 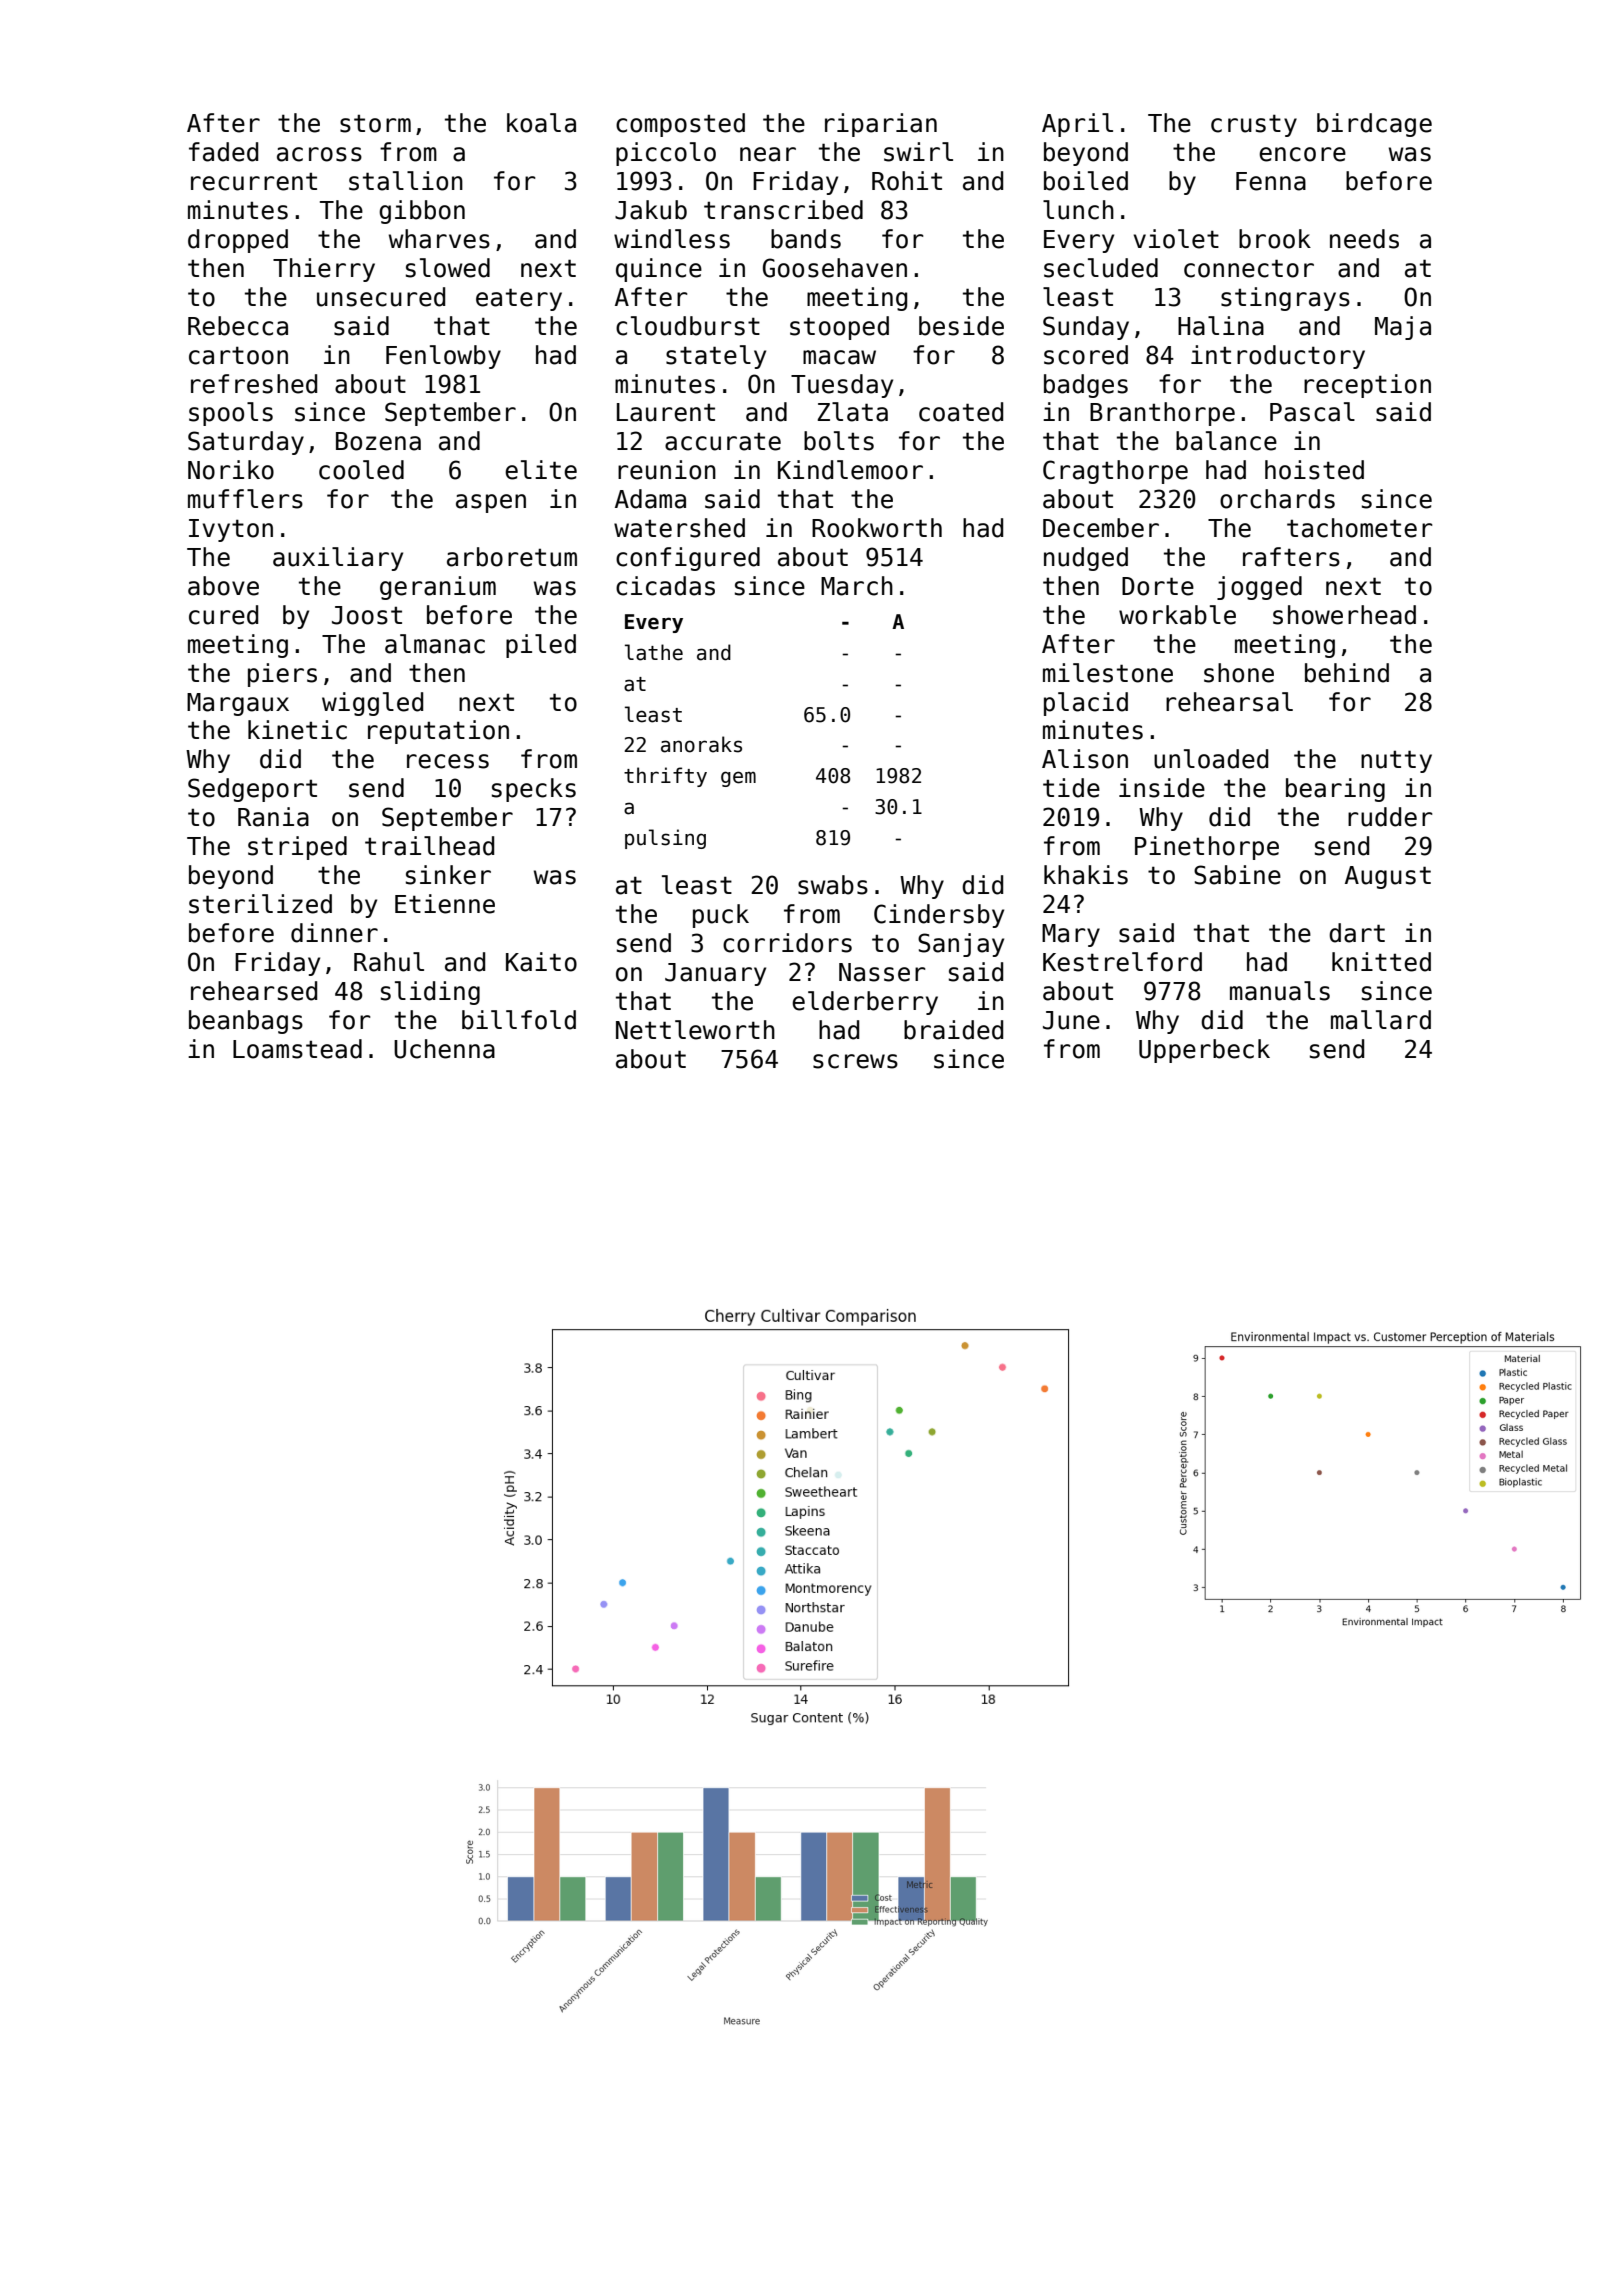 What do you see at coordinates (372, 704) in the image?
I see `wiggled` at bounding box center [372, 704].
